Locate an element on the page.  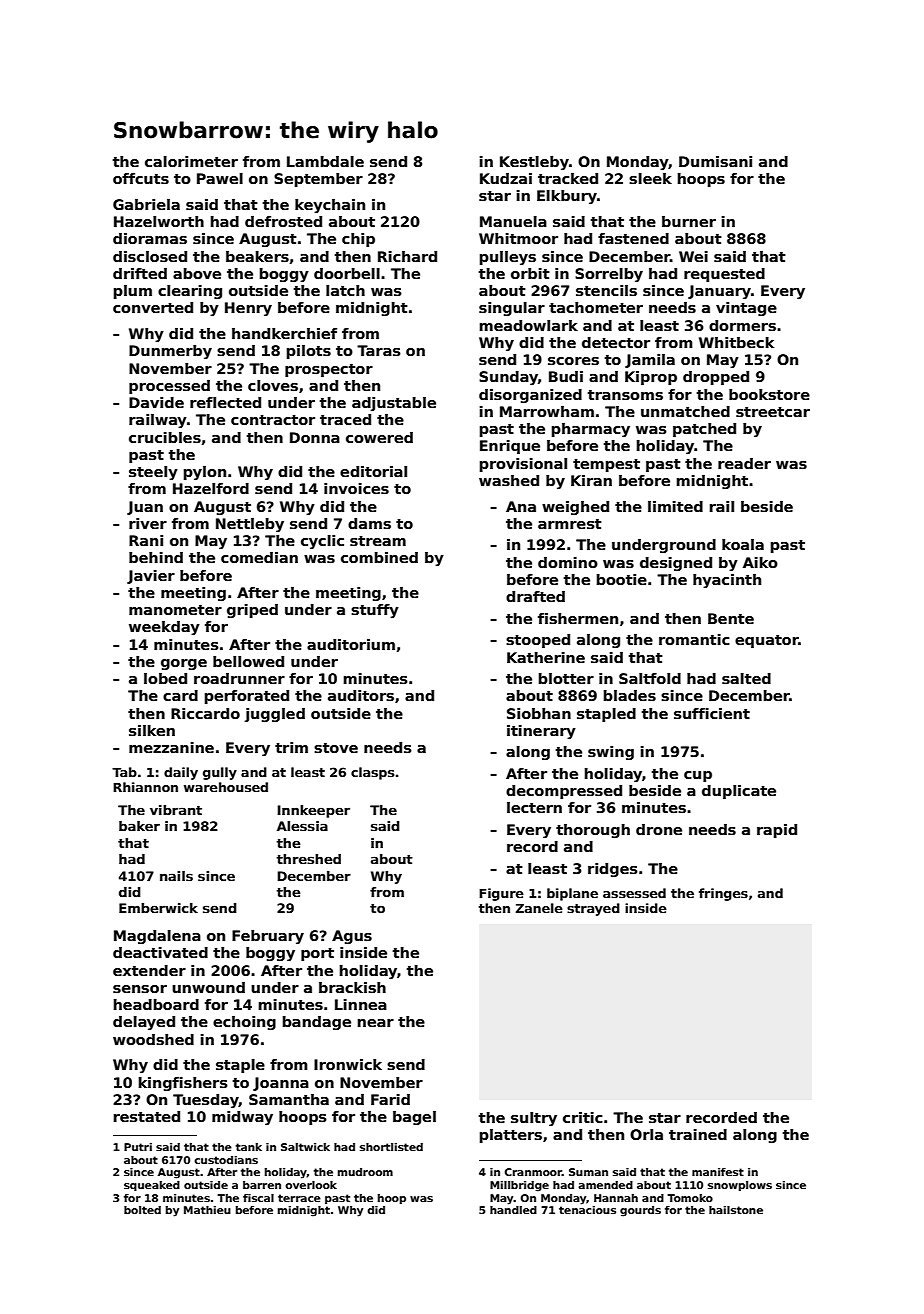
Taras is located at coordinates (379, 350).
